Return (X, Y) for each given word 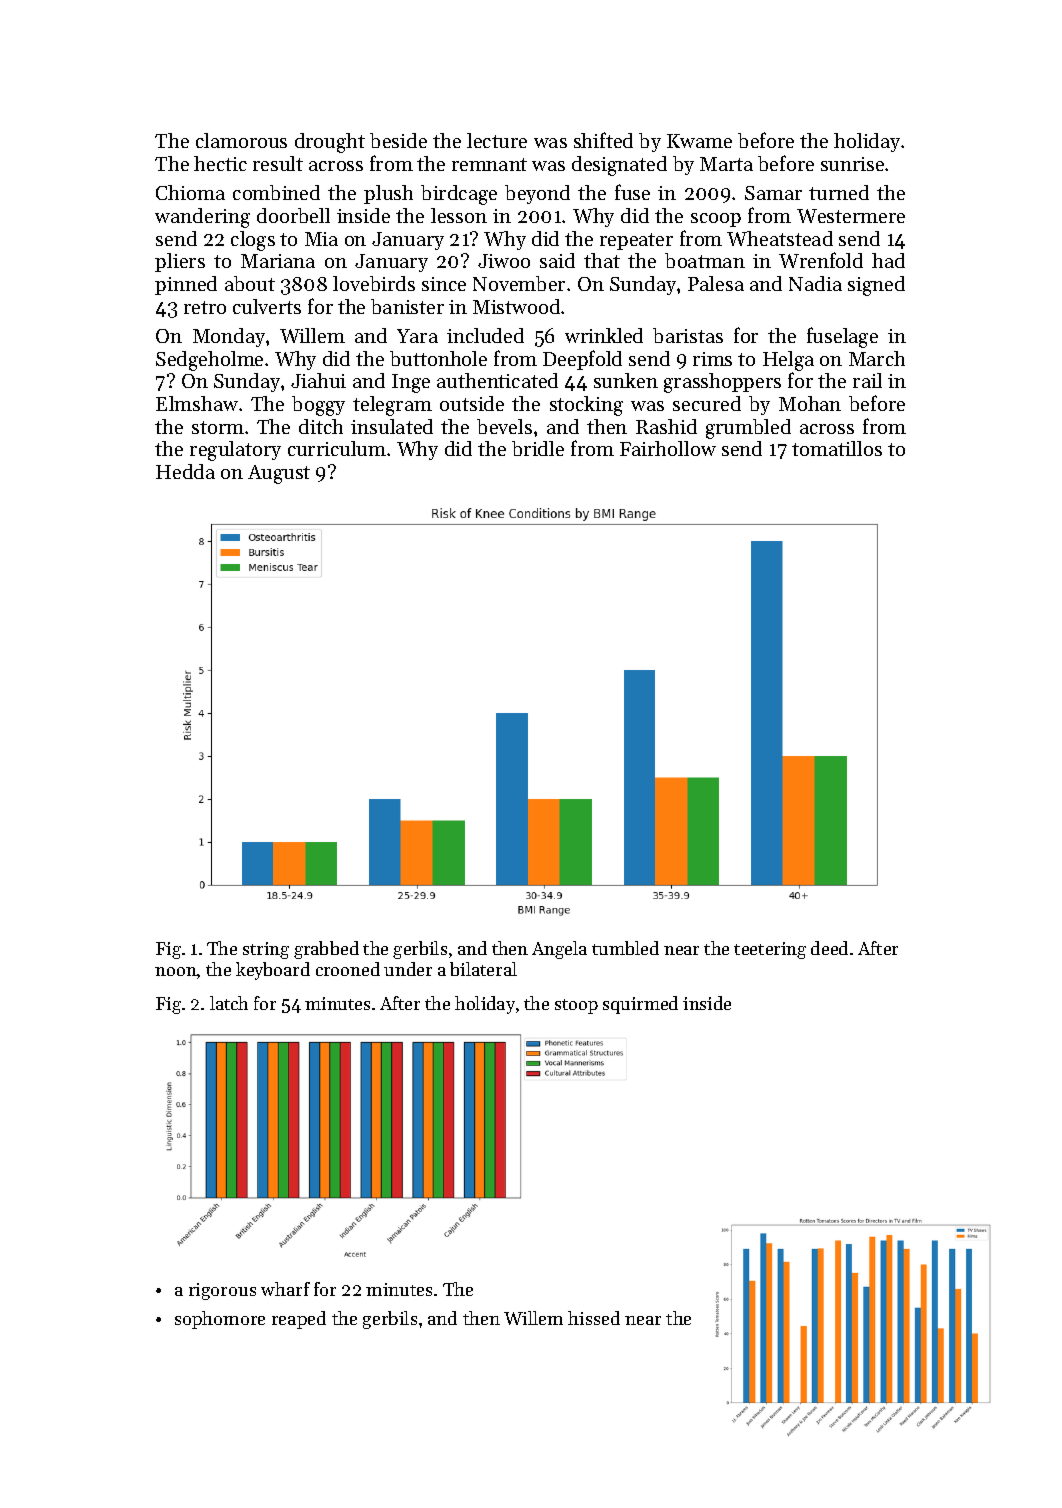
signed (876, 286)
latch (229, 1003)
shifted (603, 140)
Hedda (185, 471)
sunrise (852, 164)
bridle (538, 448)
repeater (636, 241)
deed (829, 948)
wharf (285, 1289)
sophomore (220, 1320)
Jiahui (318, 380)
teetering (770, 950)
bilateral (483, 969)
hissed (594, 1318)
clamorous (241, 140)
